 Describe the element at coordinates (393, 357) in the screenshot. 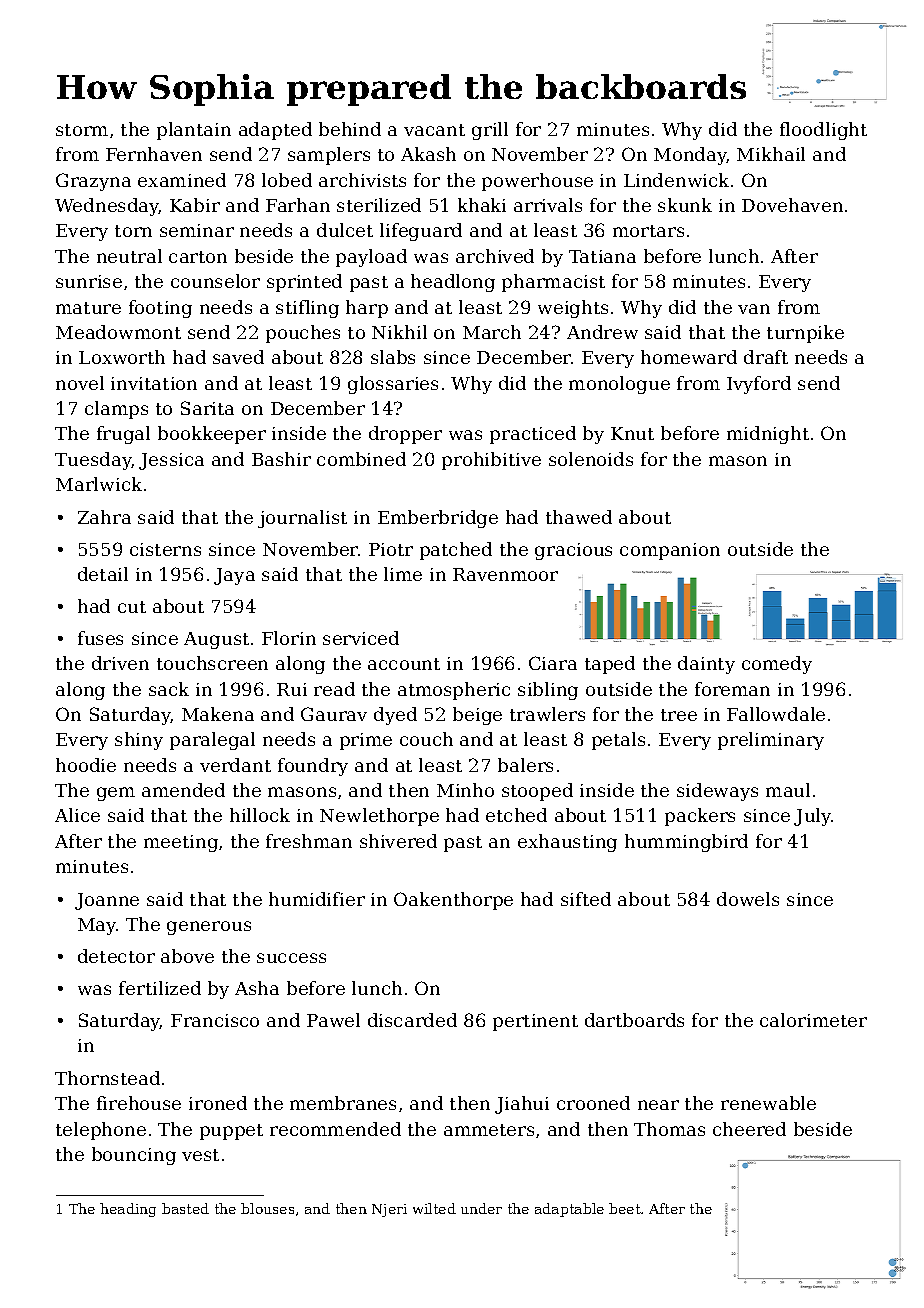

I see `slabs` at that location.
